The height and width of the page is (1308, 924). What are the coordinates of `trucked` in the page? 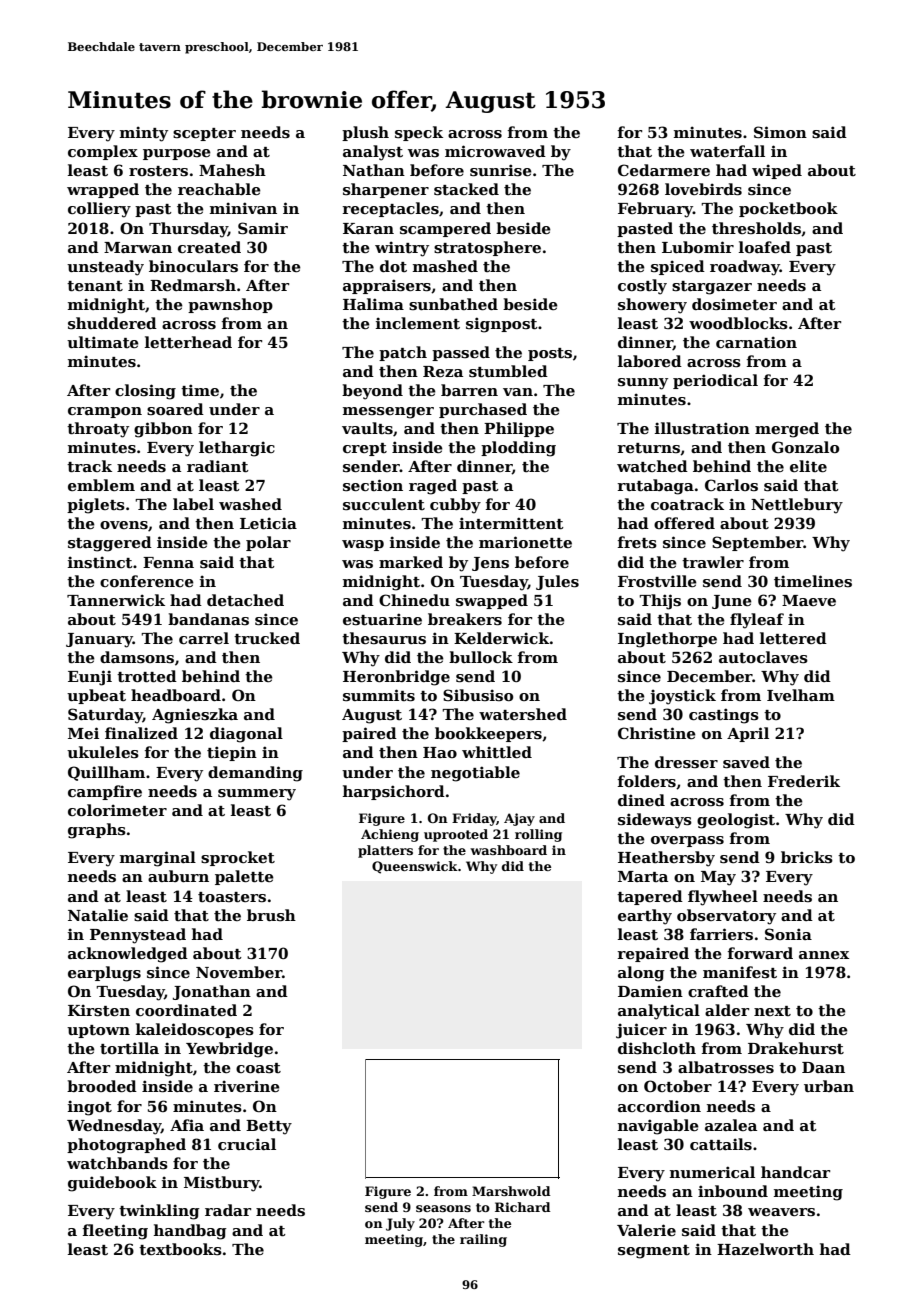 It's located at (267, 638).
